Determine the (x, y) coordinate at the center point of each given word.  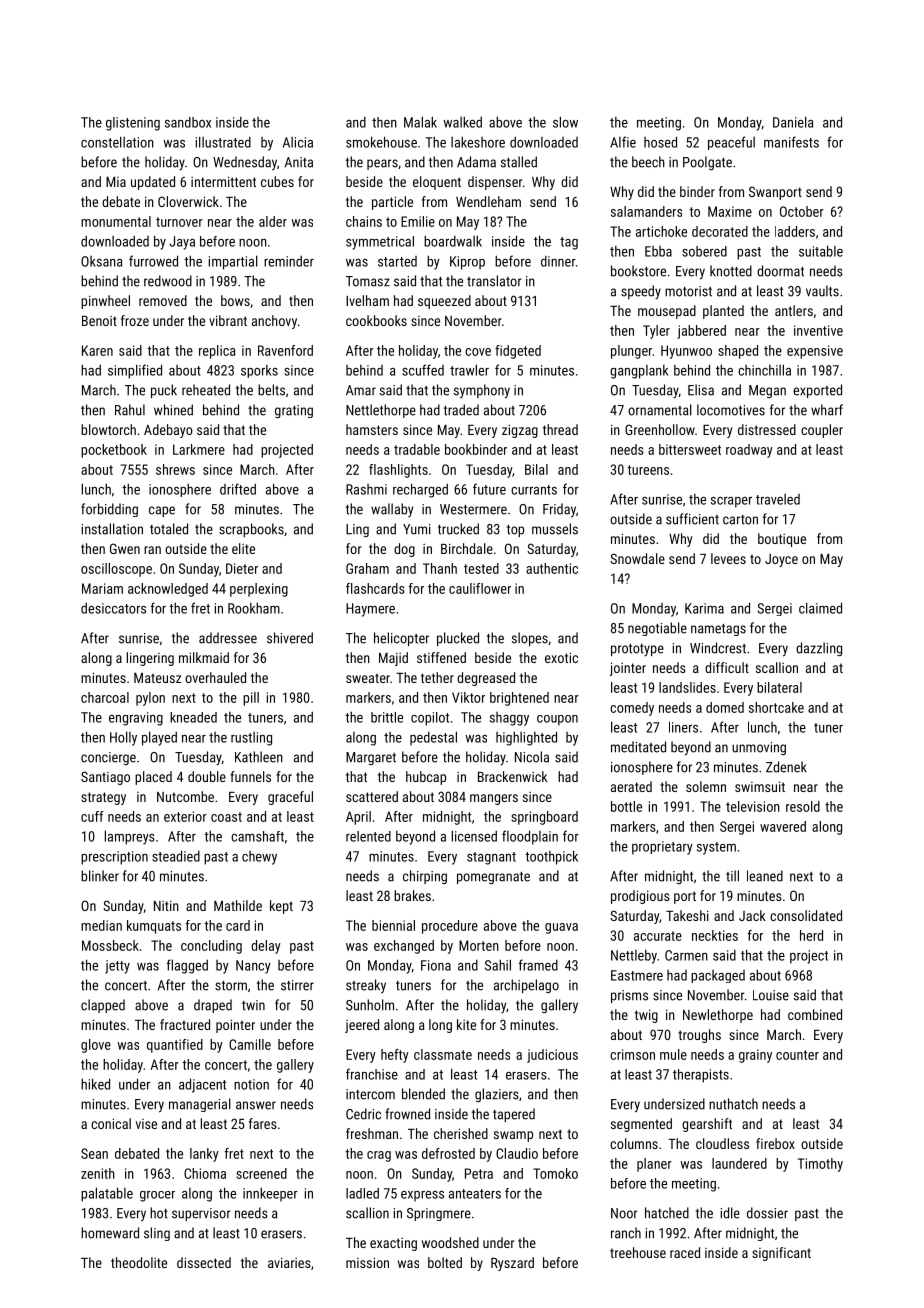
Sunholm (370, 1005)
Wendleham (488, 201)
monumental (116, 221)
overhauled (215, 677)
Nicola (532, 757)
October (802, 211)
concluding (211, 947)
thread (560, 429)
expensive (815, 352)
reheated (206, 390)
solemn (706, 786)
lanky (204, 1155)
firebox (775, 1143)
